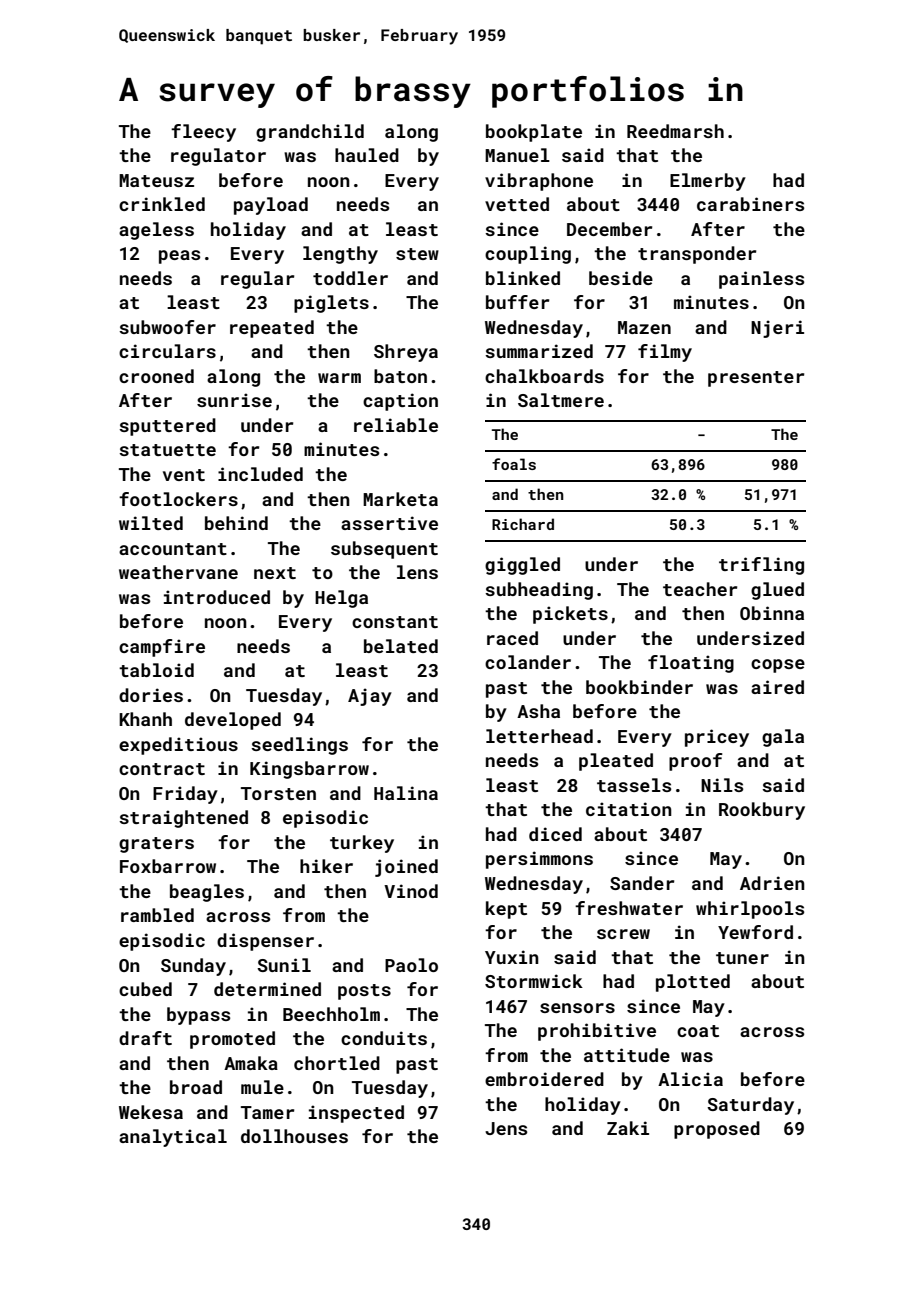 Image resolution: width=924 pixels, height=1311 pixels. Describe the element at coordinates (272, 329) in the document. I see `repeated` at that location.
